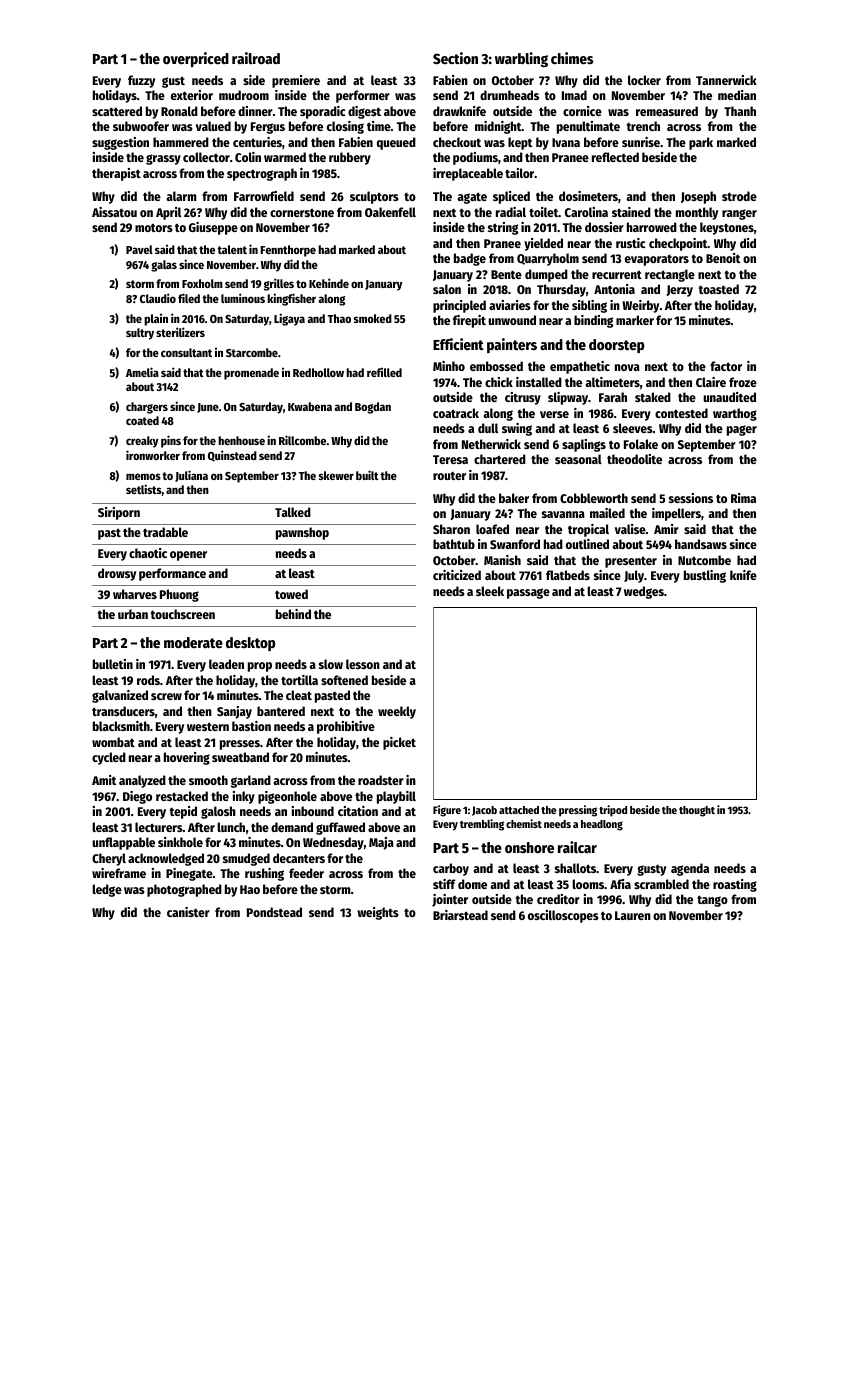  I want to click on canister, so click(188, 912).
